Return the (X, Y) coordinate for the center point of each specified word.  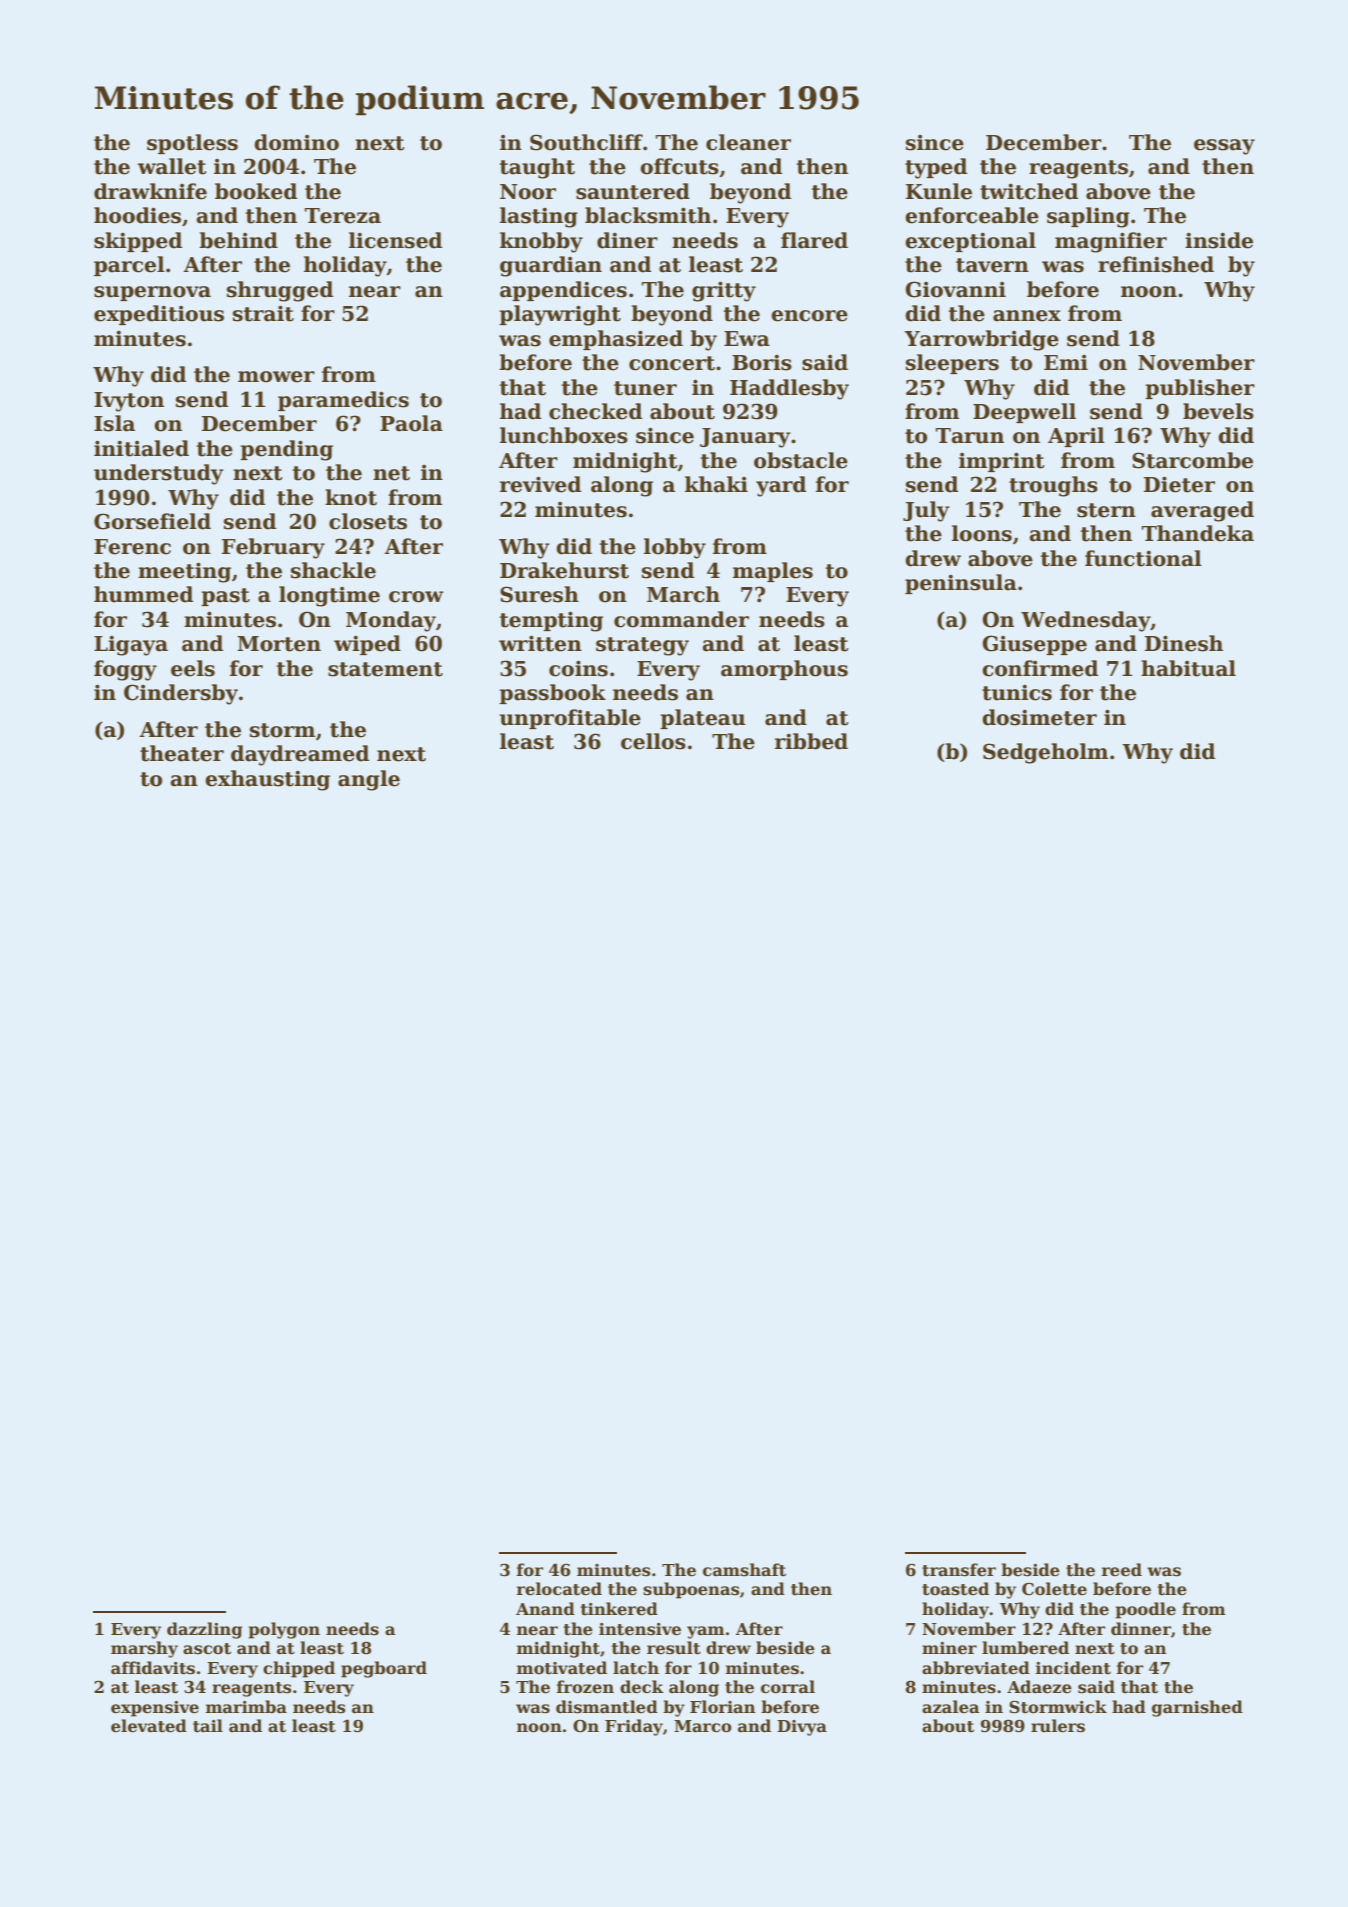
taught (537, 168)
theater (182, 753)
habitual (1188, 668)
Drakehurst (564, 570)
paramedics (343, 401)
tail (208, 1726)
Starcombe (1192, 460)
